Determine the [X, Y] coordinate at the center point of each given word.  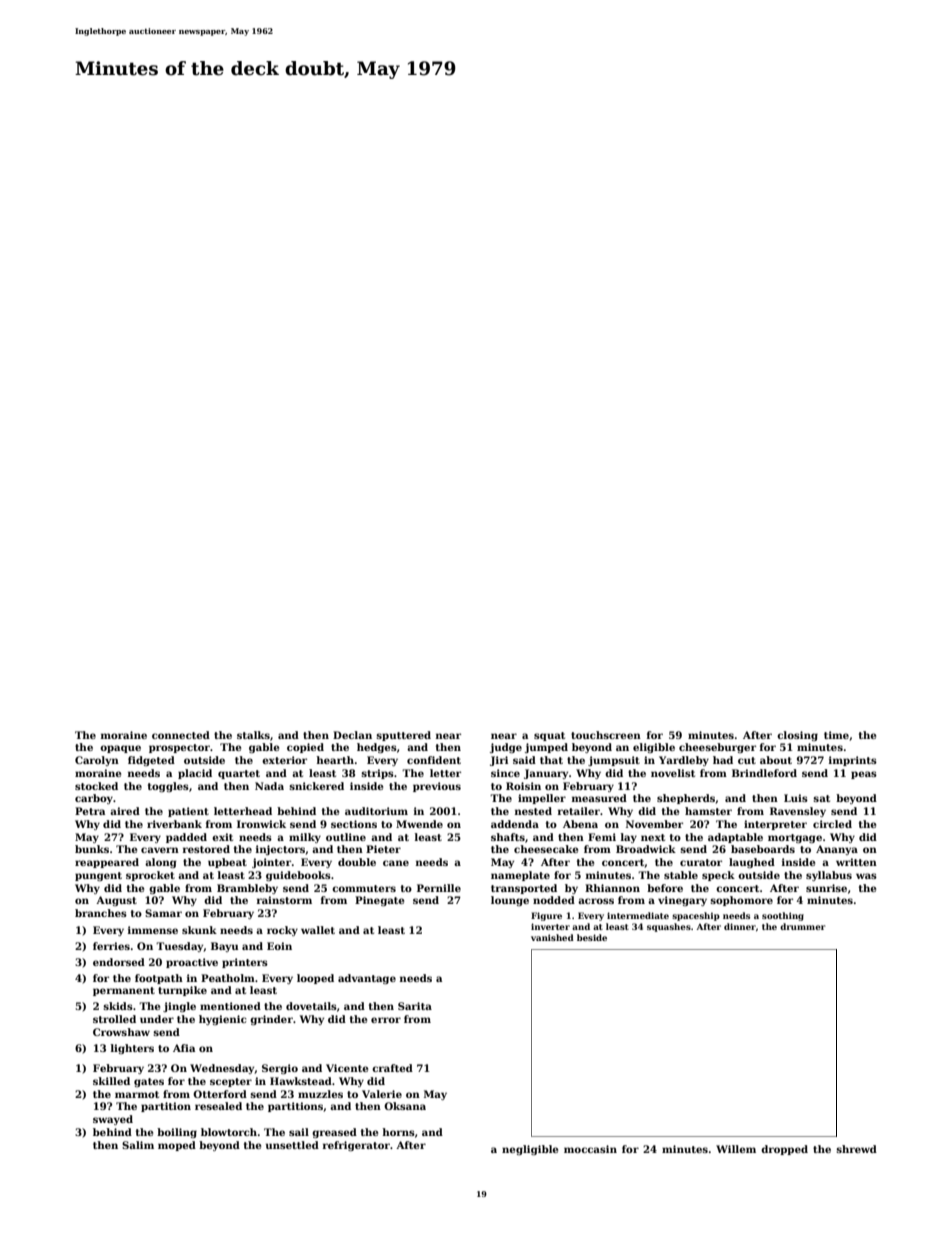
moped [177, 1146]
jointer [271, 863]
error [386, 1020]
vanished [552, 937]
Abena [580, 824]
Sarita [415, 1006]
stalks [253, 735]
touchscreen [606, 735]
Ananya [837, 850]
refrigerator [356, 1146]
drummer [803, 926]
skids [118, 1006]
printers [245, 963]
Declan [352, 735]
